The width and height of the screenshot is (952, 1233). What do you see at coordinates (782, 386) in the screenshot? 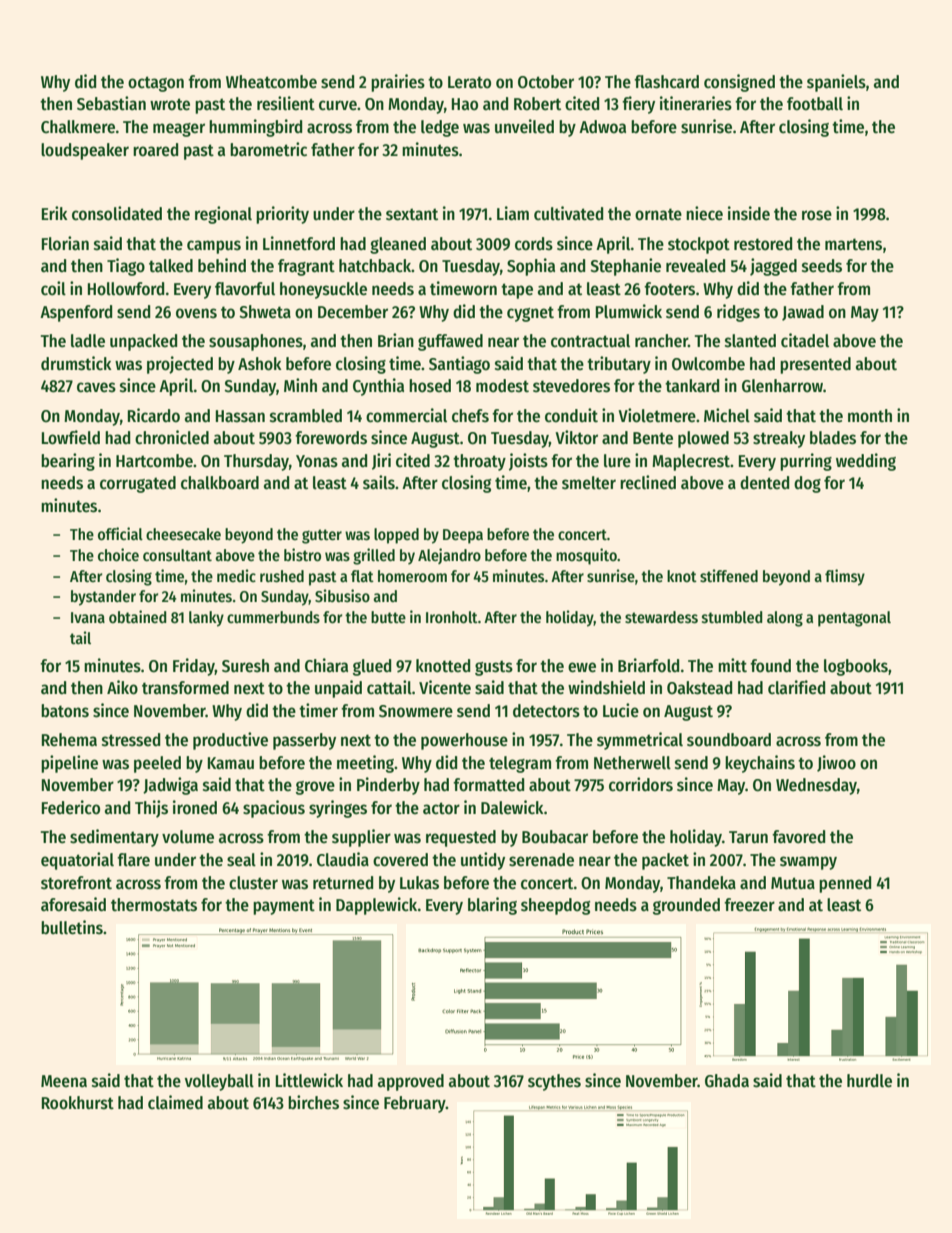
I see `Glenharrow` at bounding box center [782, 386].
